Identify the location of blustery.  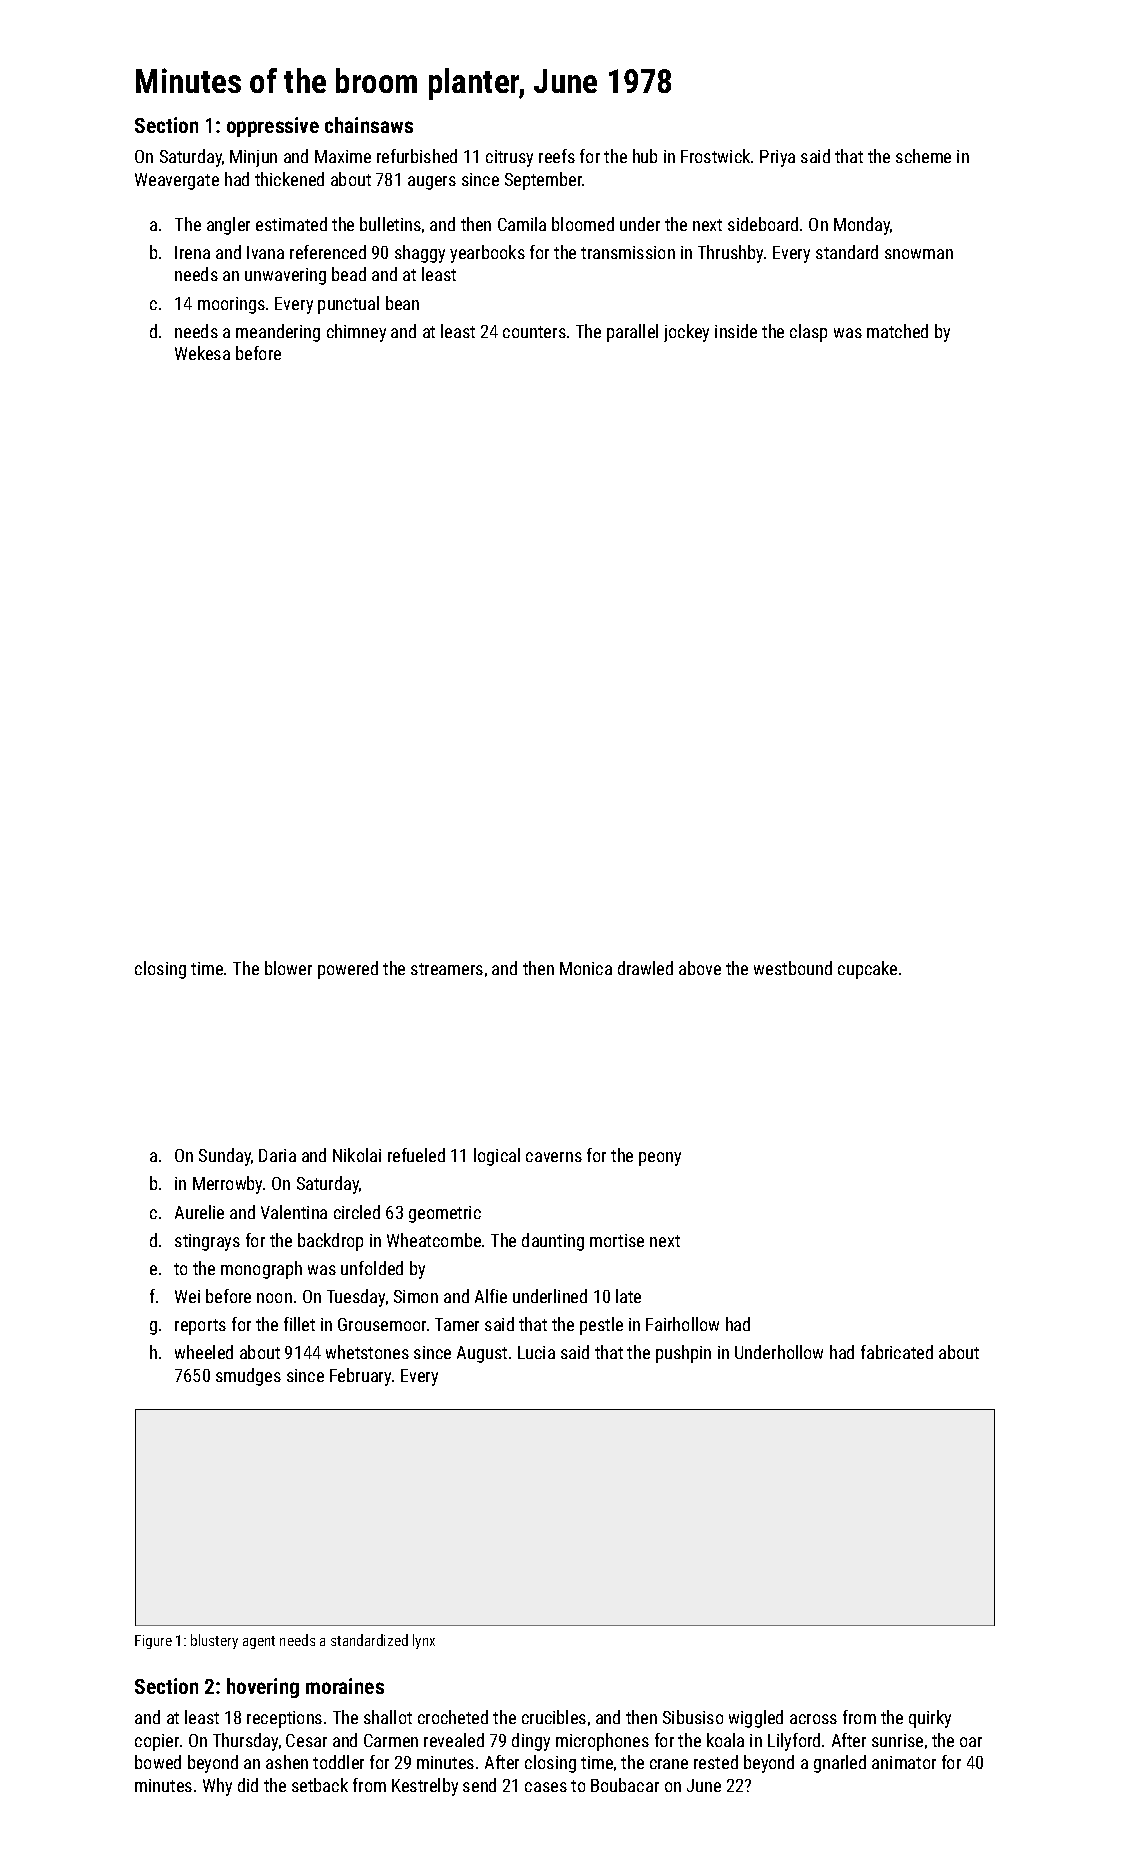
(214, 1641).
